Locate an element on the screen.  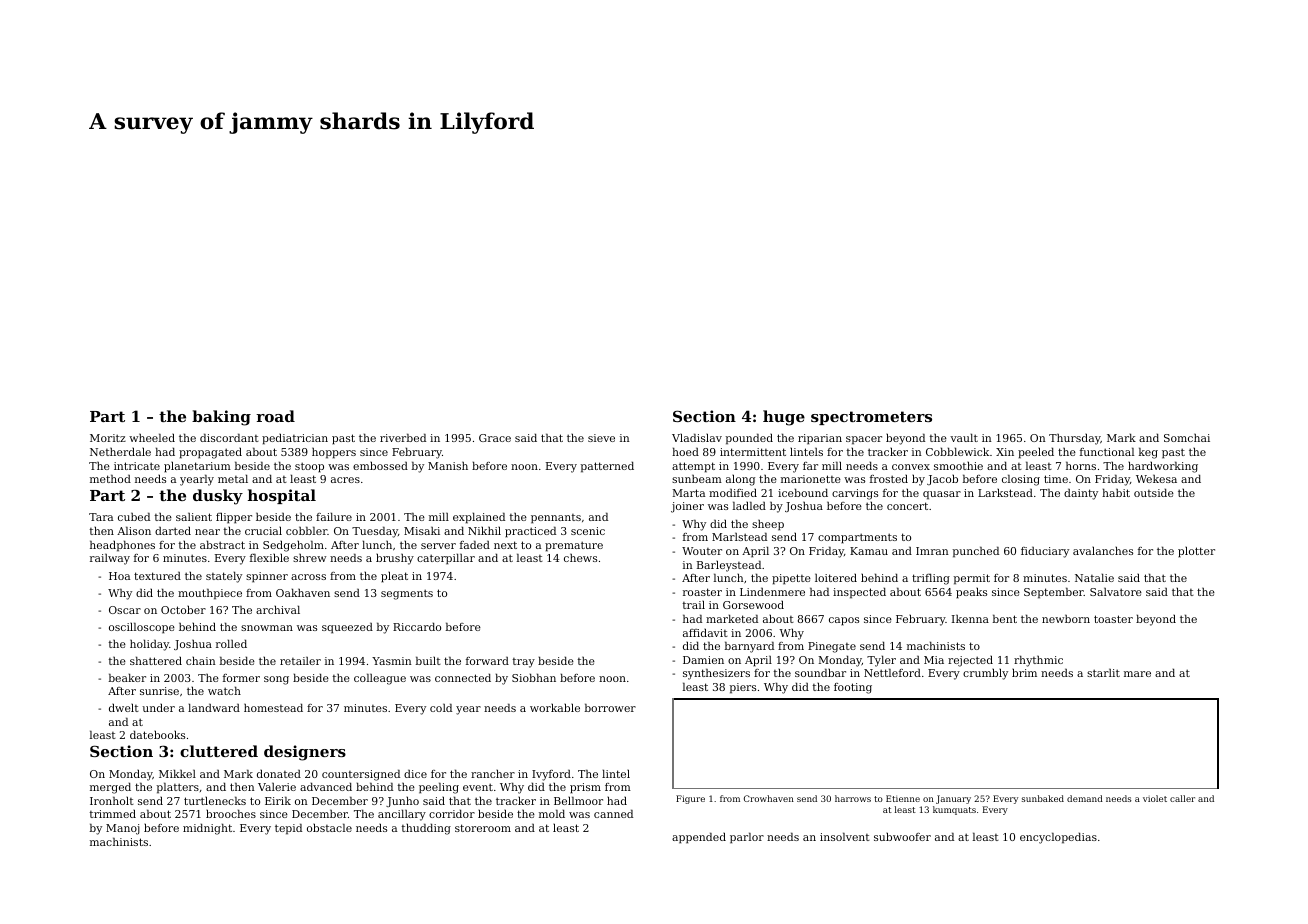
road is located at coordinates (275, 416).
